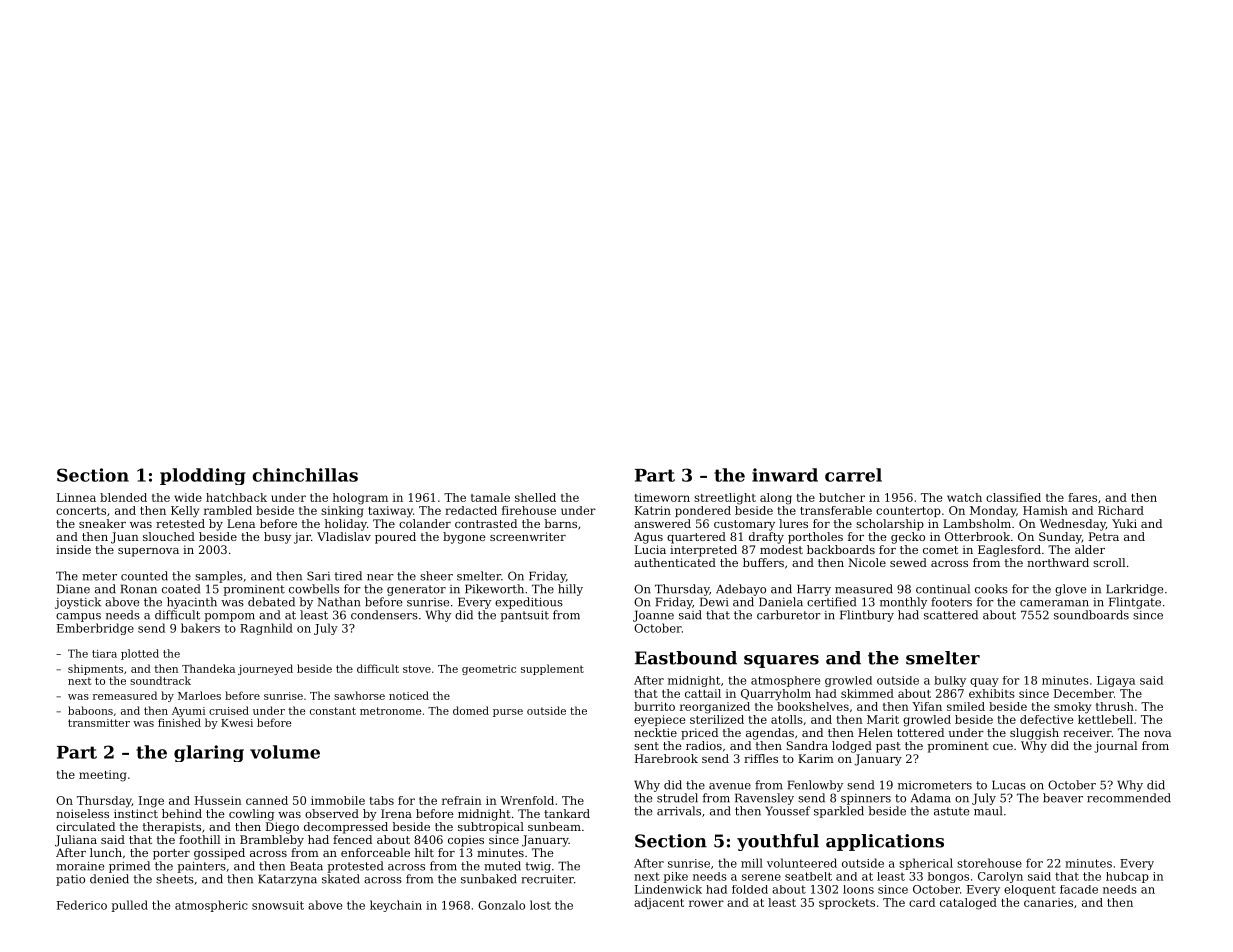 This image has width=1233, height=952. Describe the element at coordinates (1048, 902) in the image. I see `canaries` at that location.
